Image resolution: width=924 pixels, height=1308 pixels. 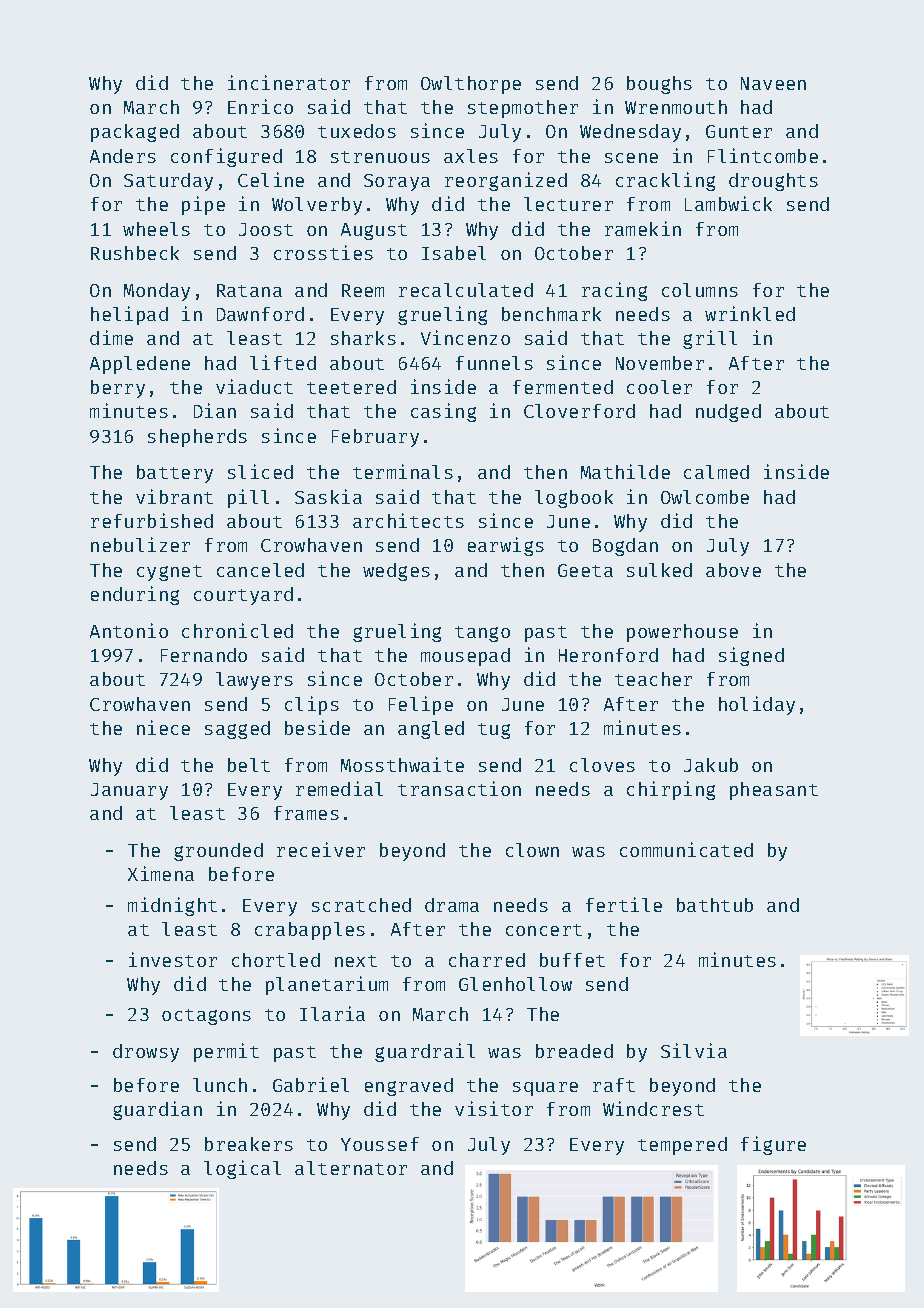 What do you see at coordinates (454, 253) in the document?
I see `Isabel` at bounding box center [454, 253].
